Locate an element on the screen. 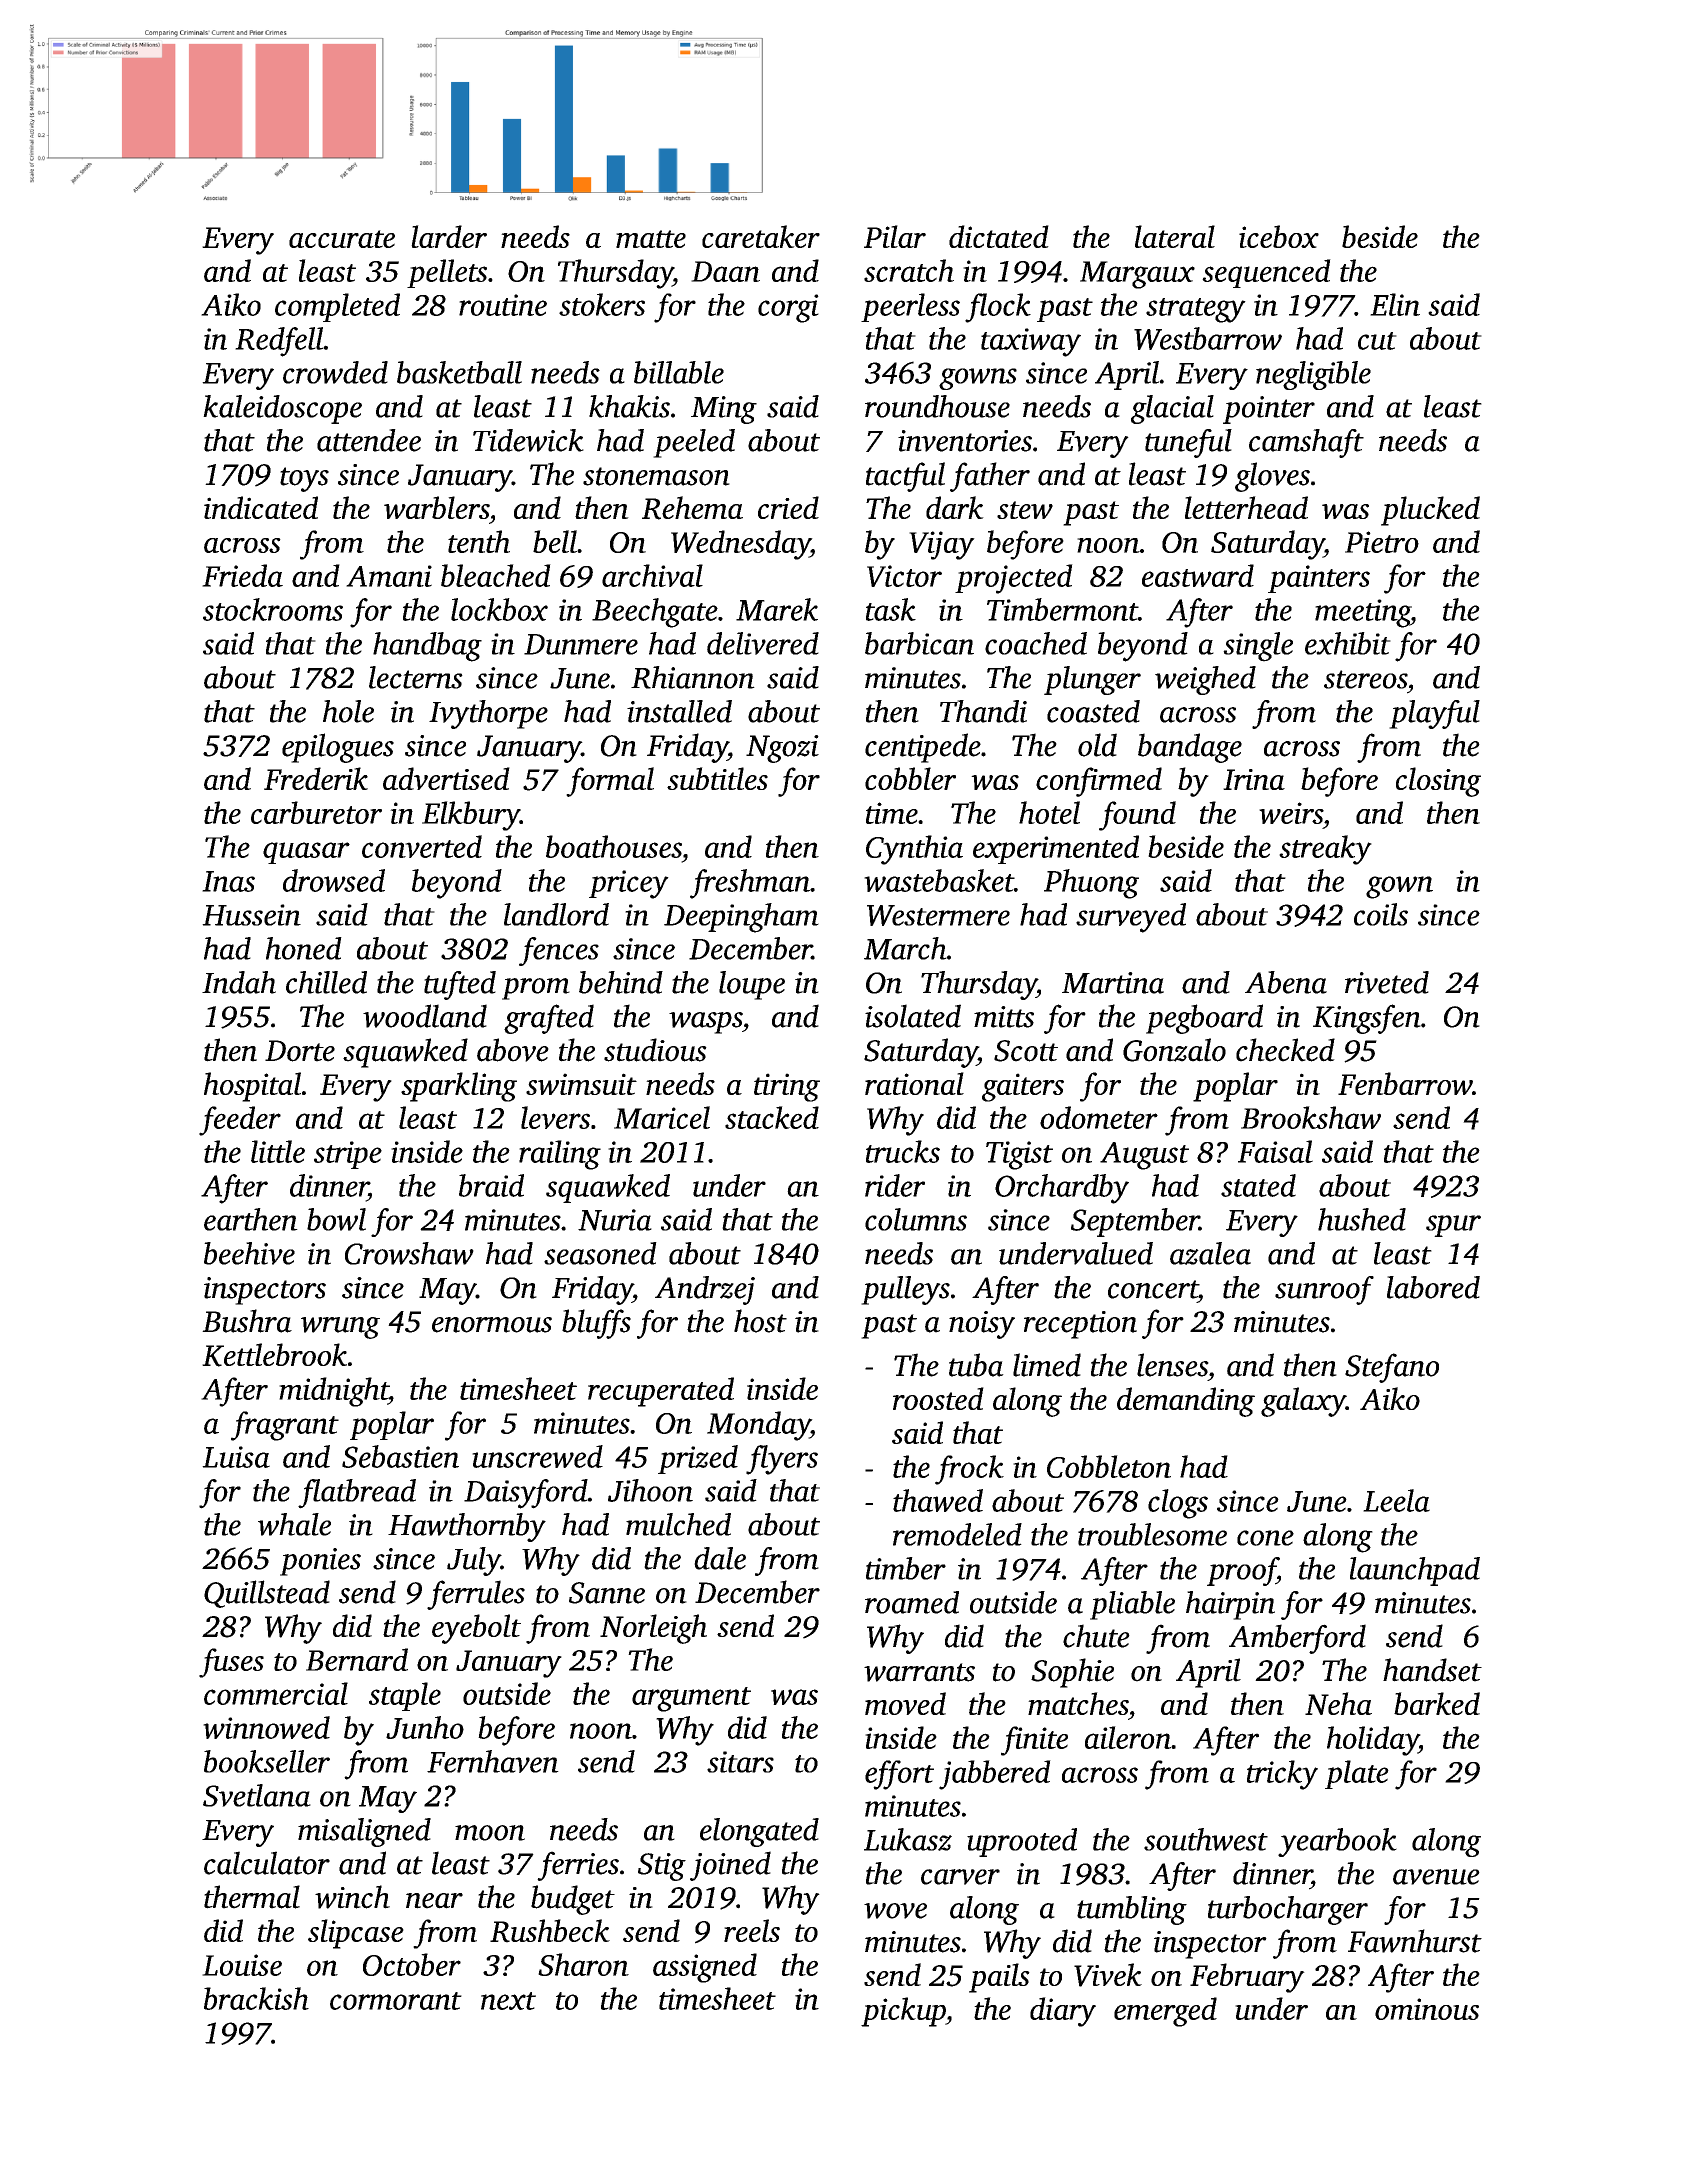 The height and width of the screenshot is (2178, 1683). cut is located at coordinates (1377, 341).
